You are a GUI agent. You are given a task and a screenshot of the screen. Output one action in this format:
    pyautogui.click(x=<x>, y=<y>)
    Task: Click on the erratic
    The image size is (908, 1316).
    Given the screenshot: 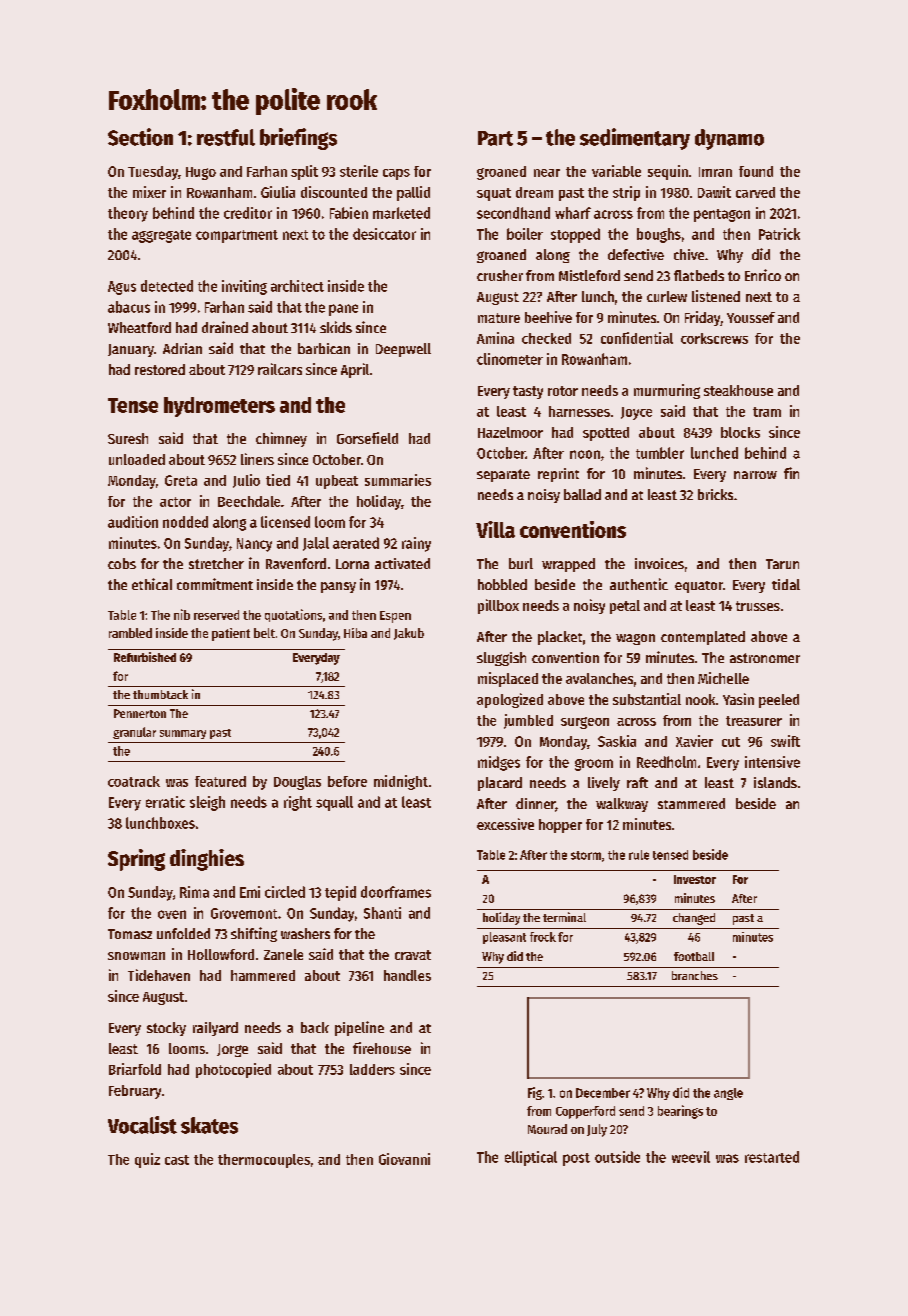 What is the action you would take?
    pyautogui.click(x=165, y=802)
